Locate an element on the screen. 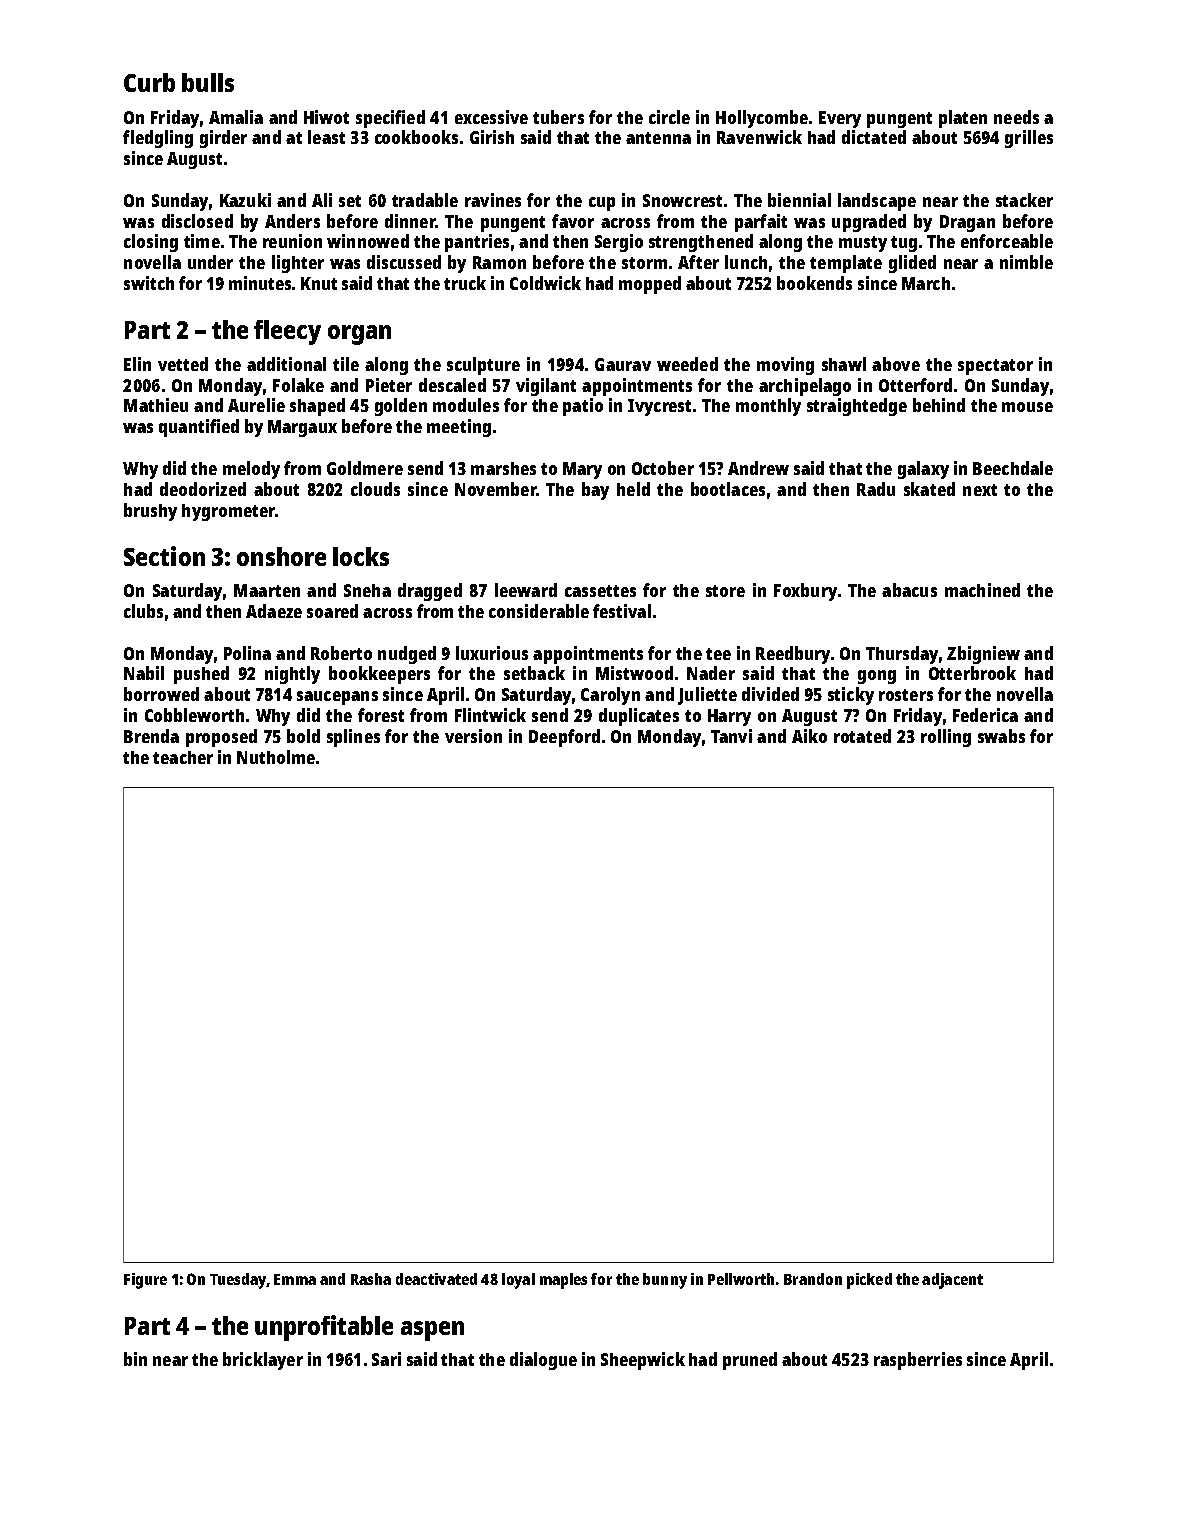  Nutholme is located at coordinates (276, 757).
